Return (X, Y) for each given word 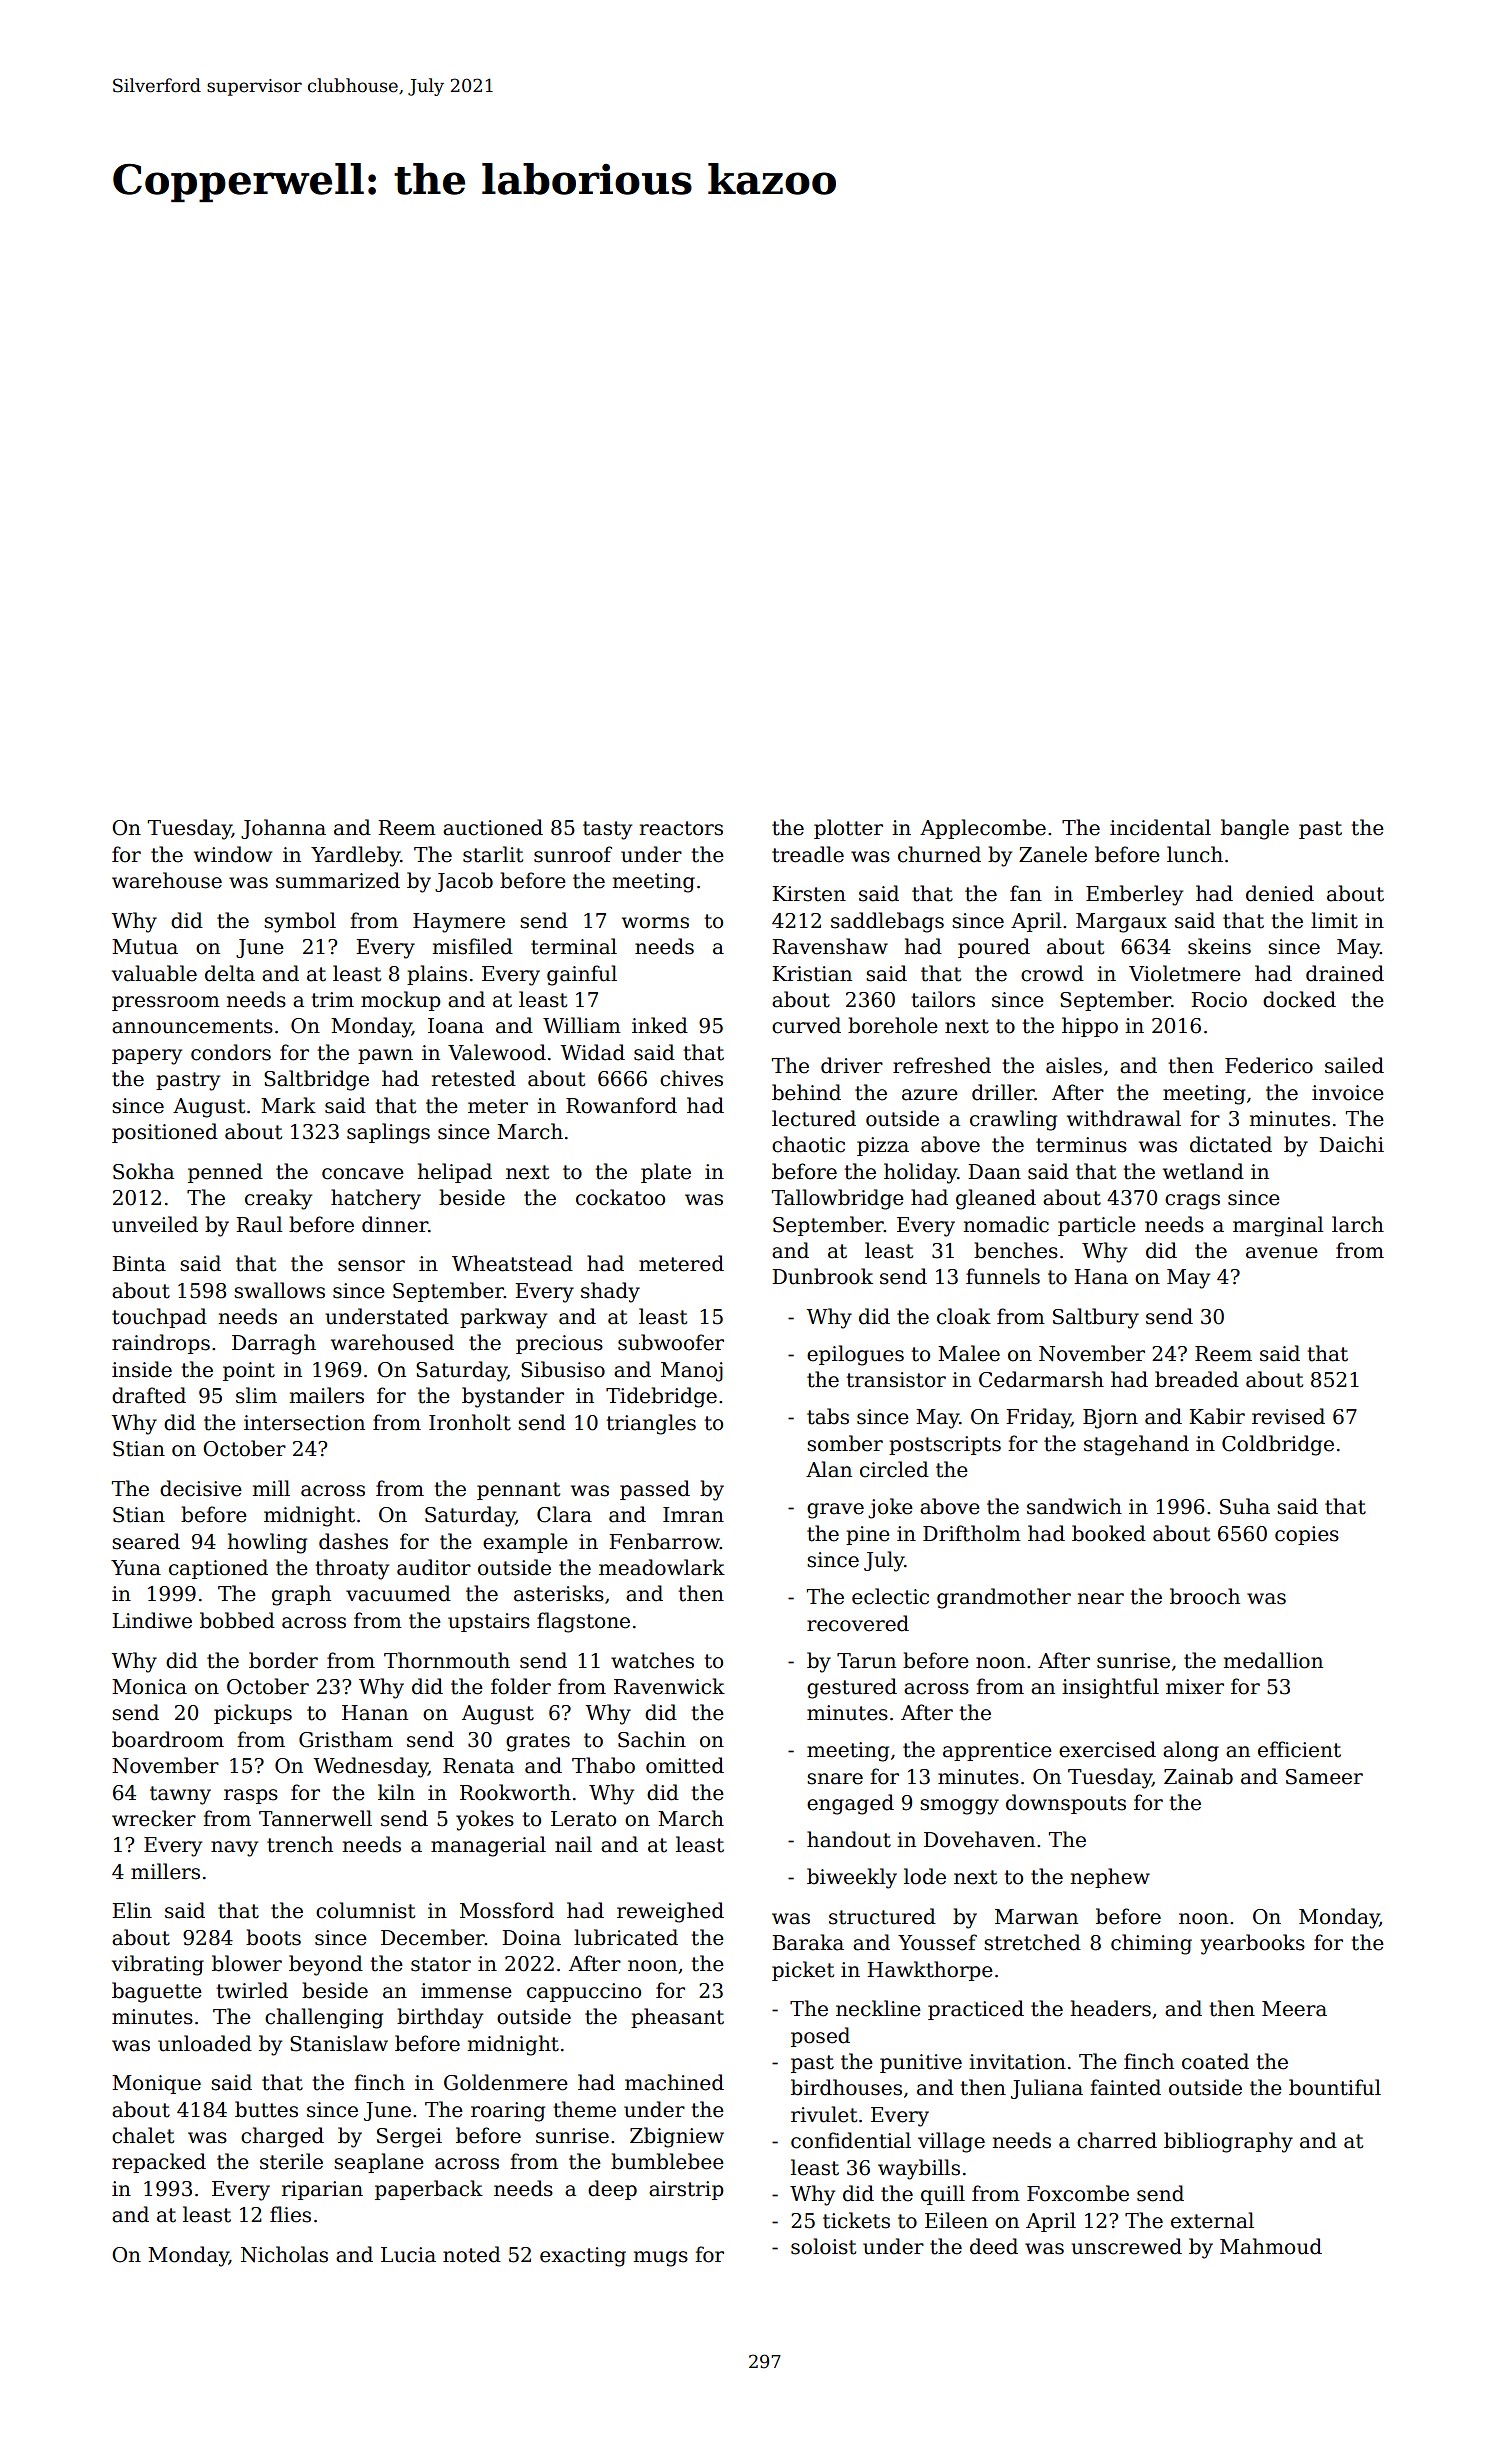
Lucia (408, 2255)
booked (1109, 1533)
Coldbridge (1278, 1445)
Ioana (456, 1026)
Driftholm (972, 1533)
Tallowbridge (838, 1199)
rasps (251, 1796)
